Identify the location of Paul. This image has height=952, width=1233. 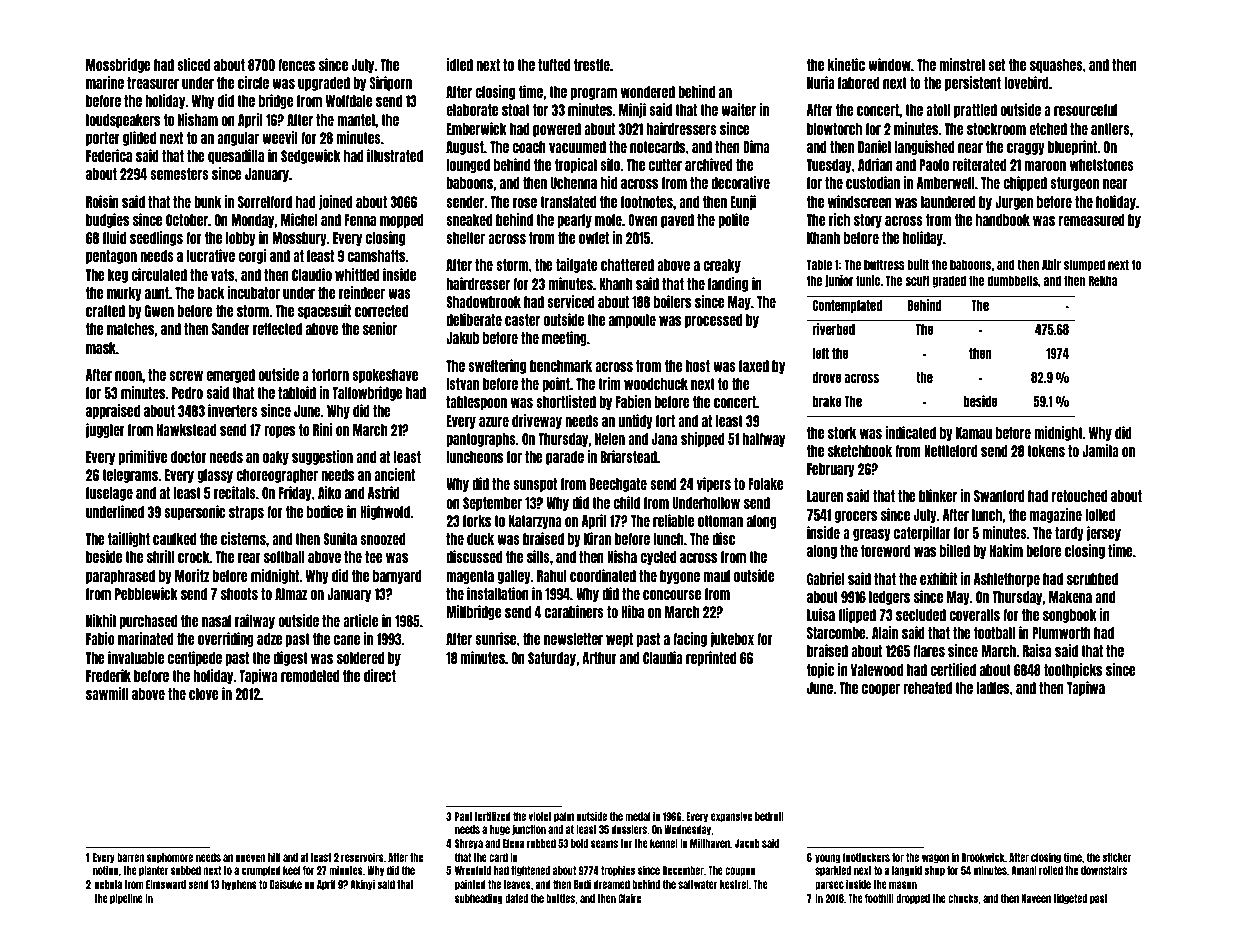
(463, 816).
